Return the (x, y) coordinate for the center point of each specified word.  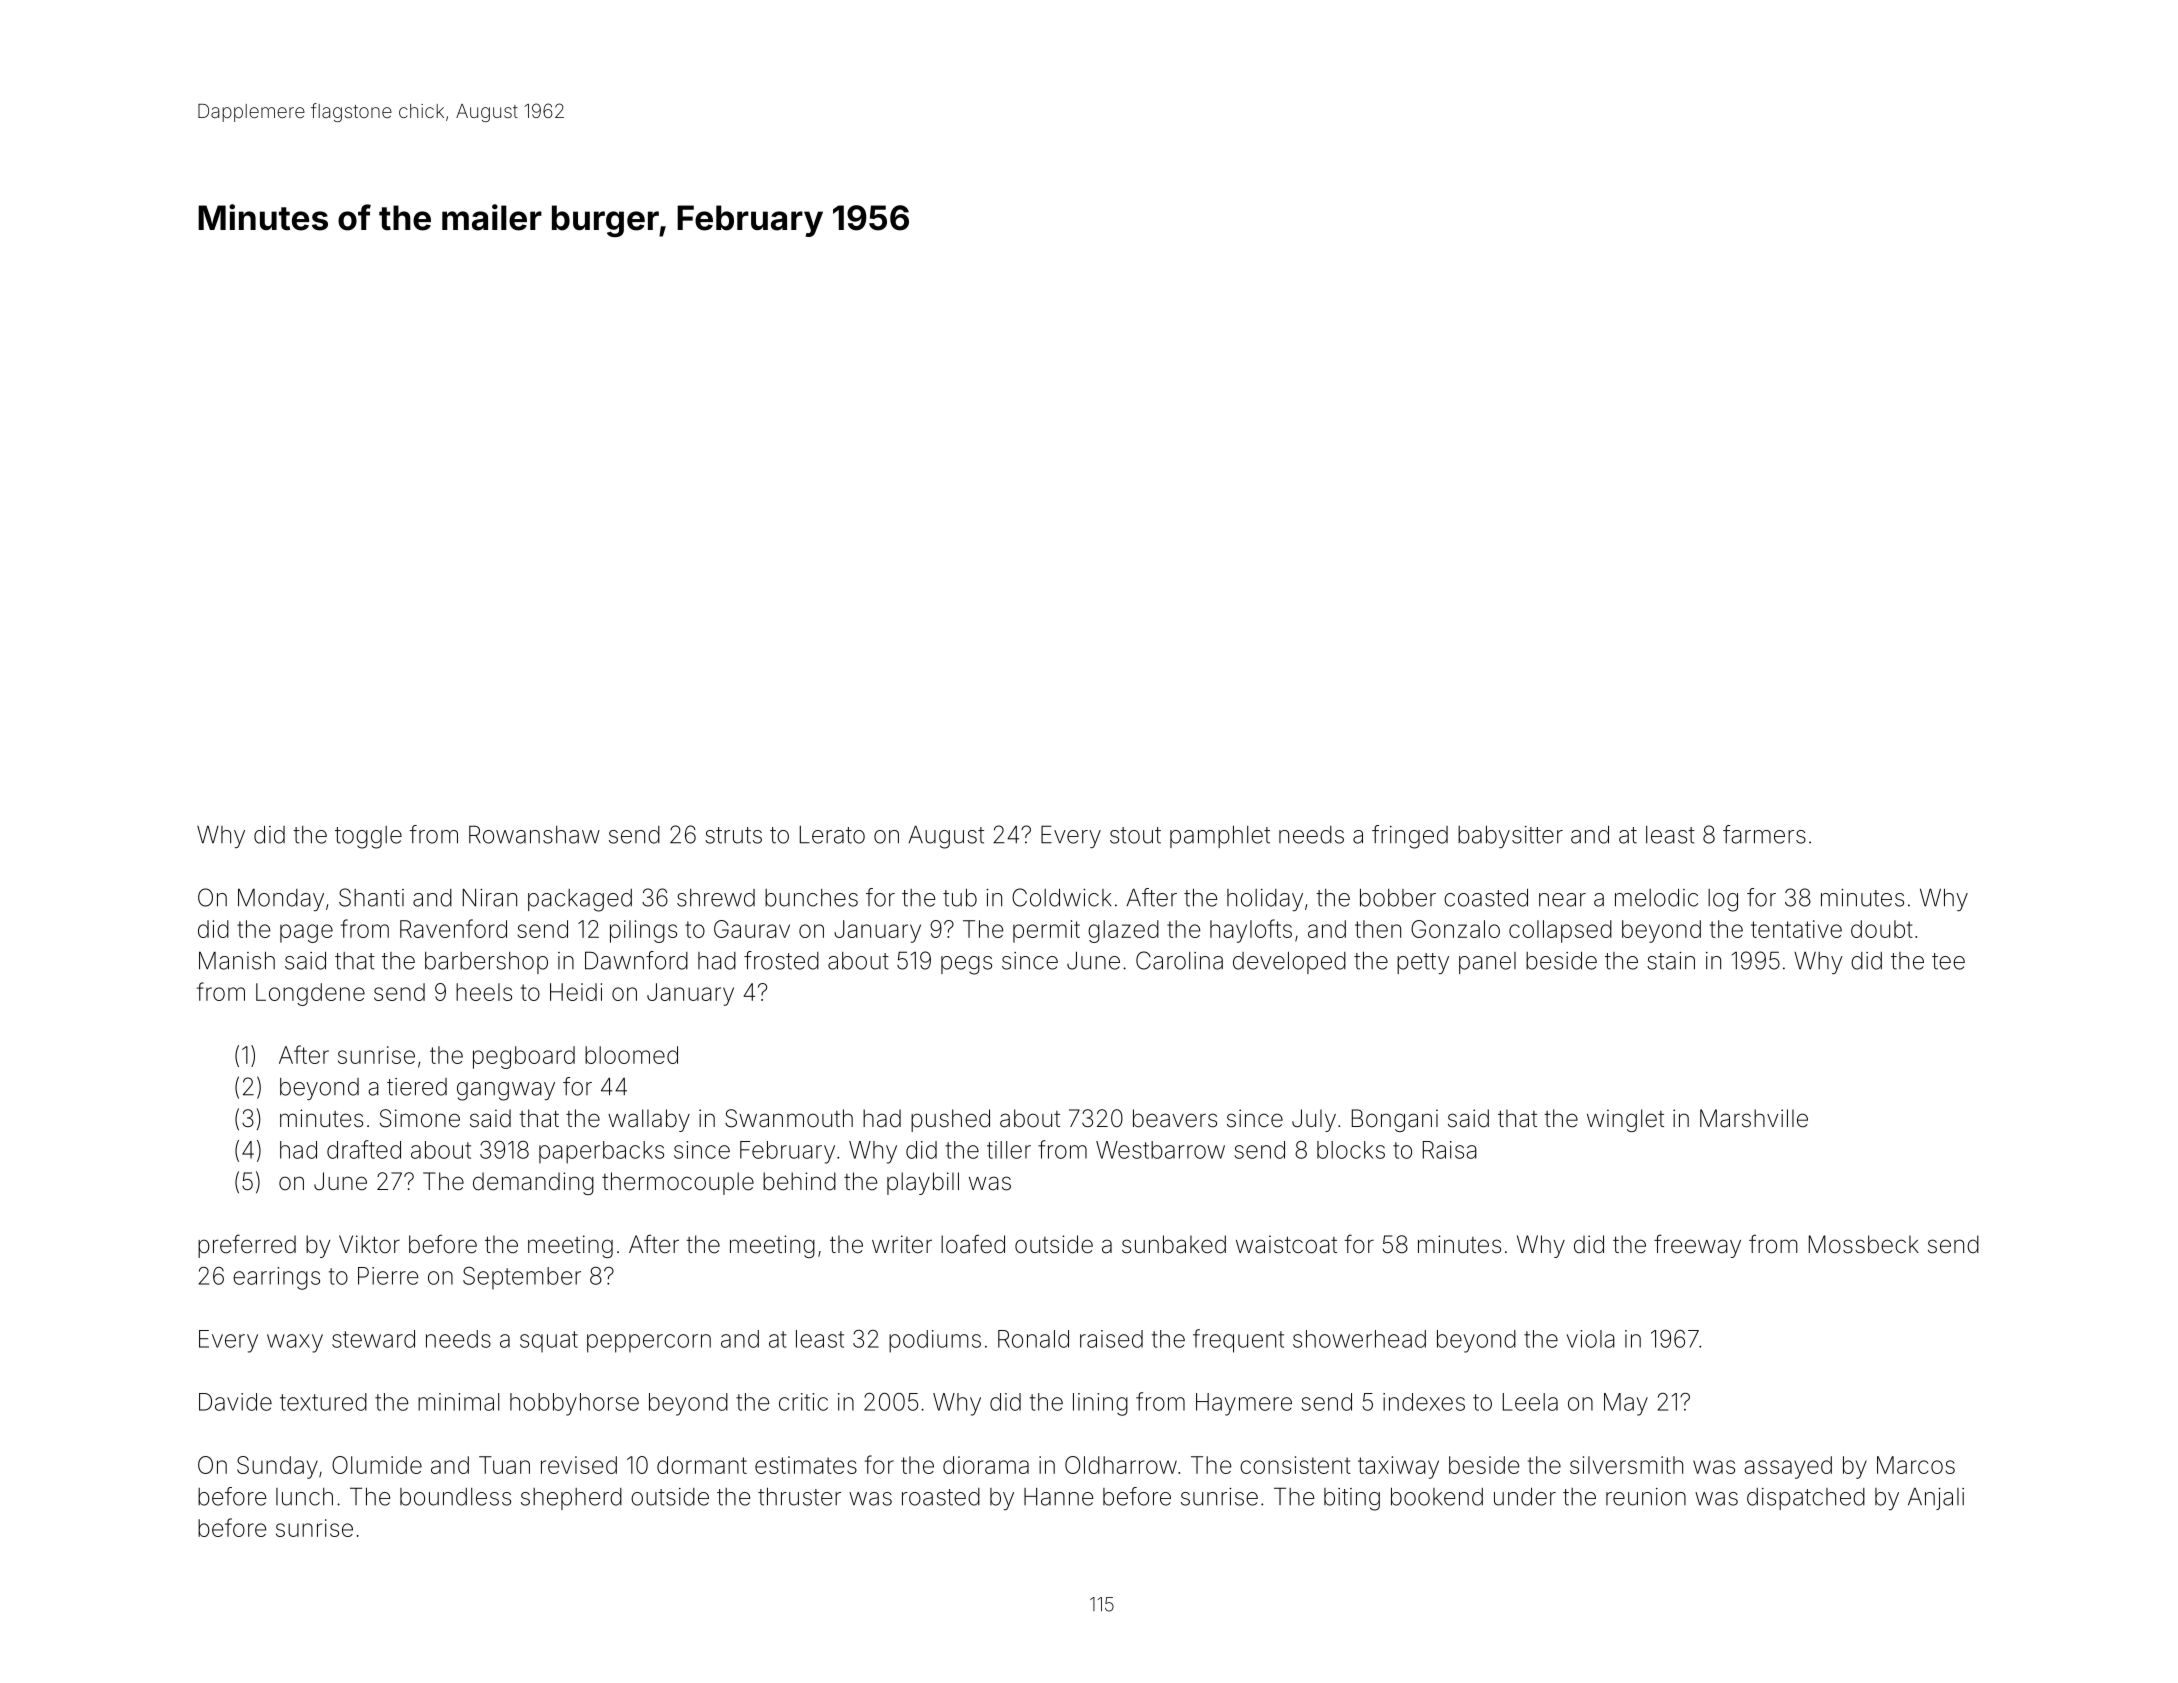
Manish (237, 960)
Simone (420, 1118)
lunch (304, 1497)
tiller (1009, 1150)
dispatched (1806, 1499)
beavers (1175, 1118)
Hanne (1058, 1497)
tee (1948, 961)
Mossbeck (1864, 1244)
